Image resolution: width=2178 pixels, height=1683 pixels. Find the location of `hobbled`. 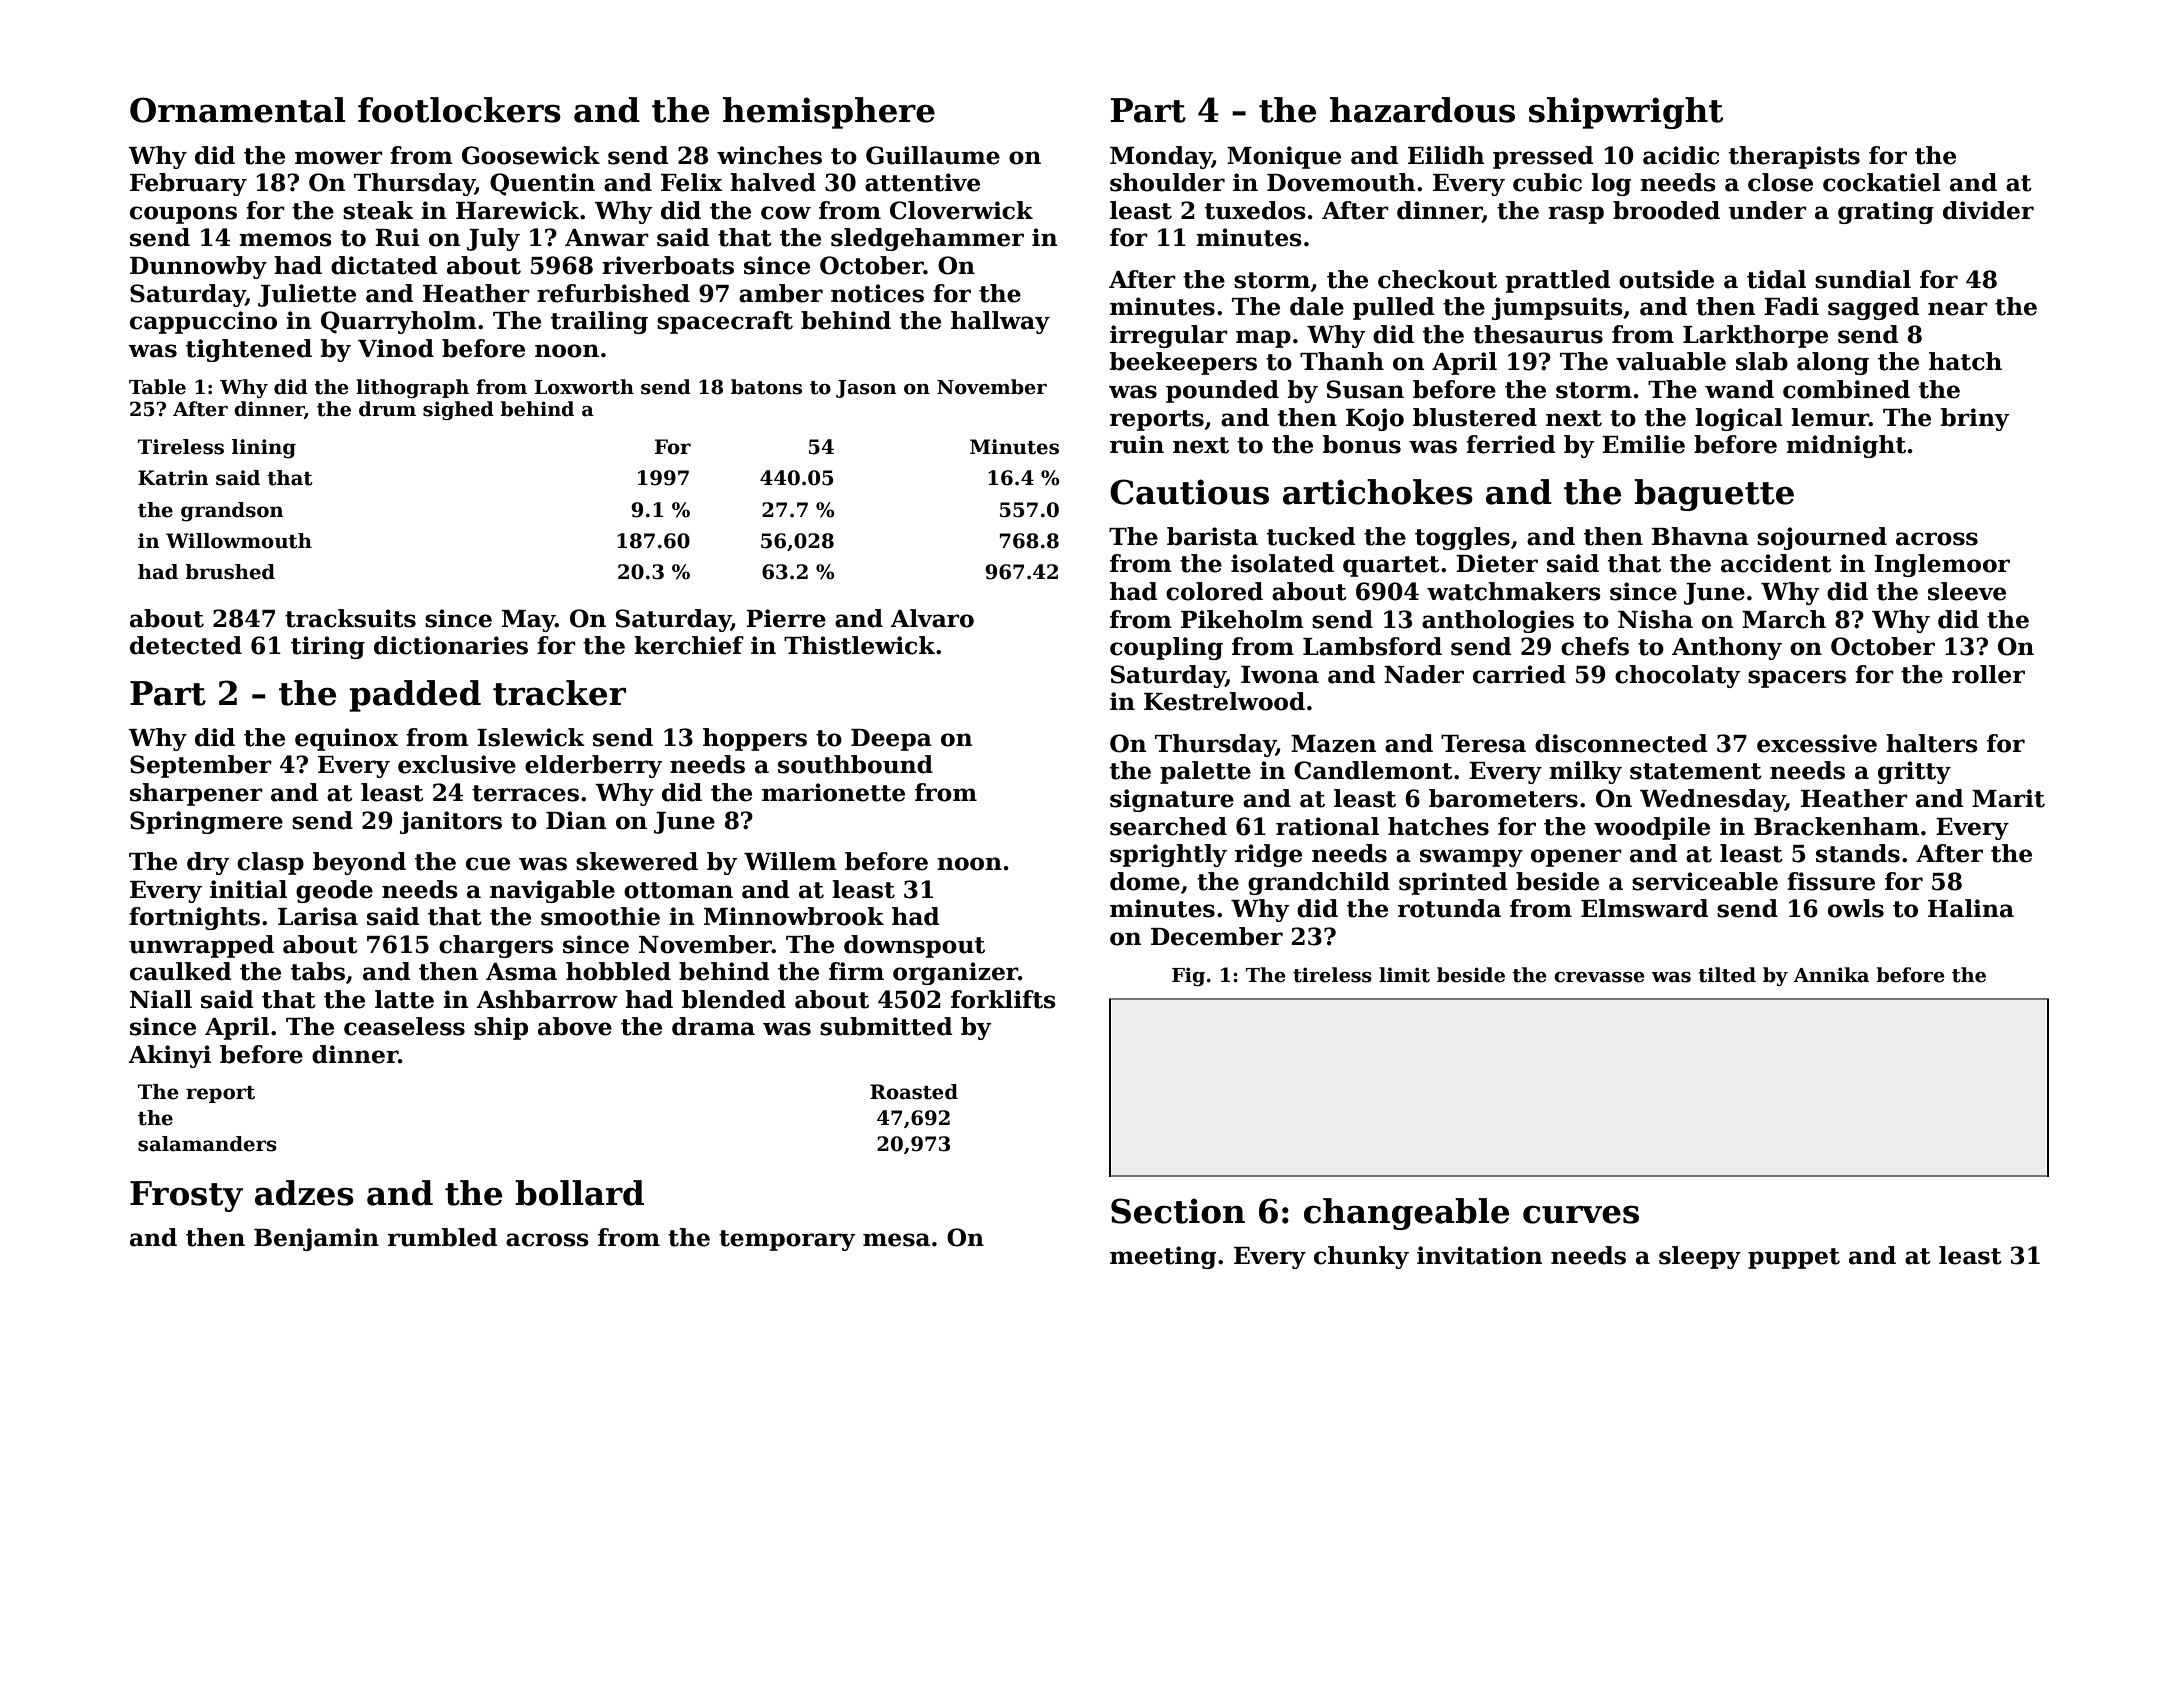

hobbled is located at coordinates (618, 971).
